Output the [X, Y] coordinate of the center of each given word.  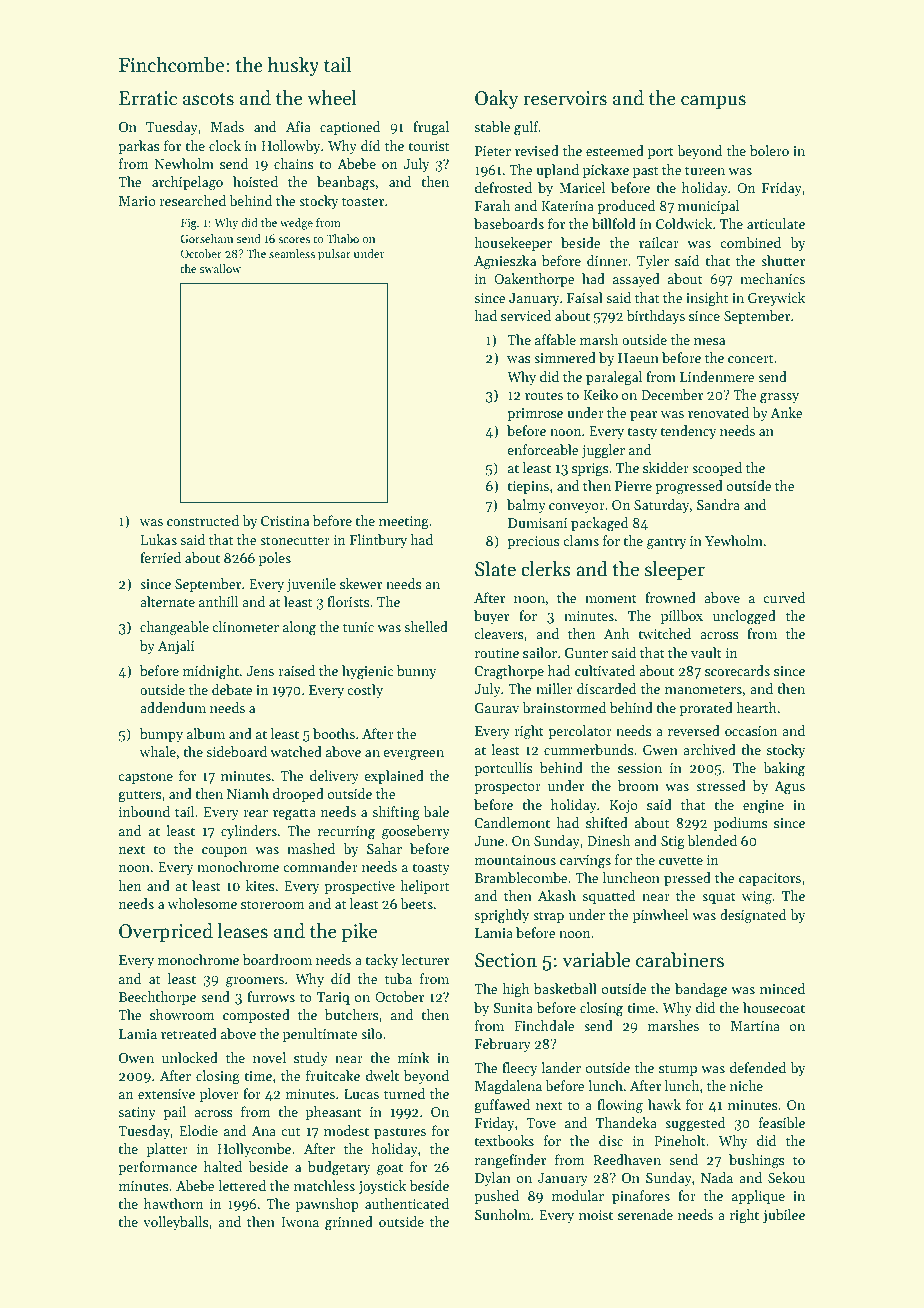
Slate [495, 569]
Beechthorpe [157, 998]
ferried [160, 557]
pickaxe [606, 171]
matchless [324, 1185]
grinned [349, 1223]
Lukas [159, 539]
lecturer [425, 959]
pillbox [682, 617]
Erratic [148, 98]
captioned [350, 128]
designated [753, 916]
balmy [526, 506]
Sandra [718, 504]
